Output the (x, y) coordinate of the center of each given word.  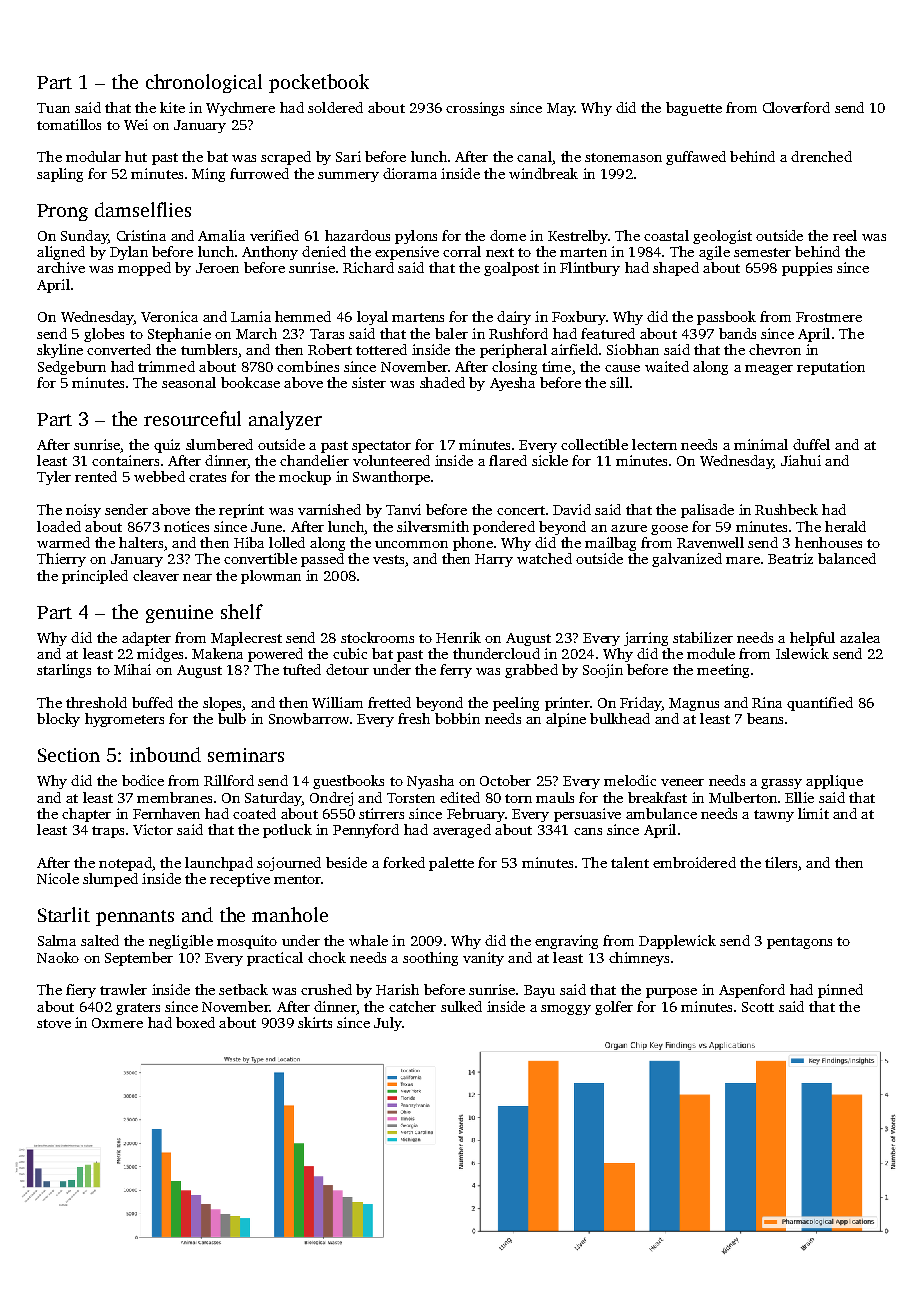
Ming (208, 175)
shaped (676, 269)
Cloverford (796, 107)
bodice (143, 780)
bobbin (457, 718)
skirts (315, 1022)
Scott (758, 1007)
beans (765, 718)
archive (61, 267)
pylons (416, 237)
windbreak (543, 173)
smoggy (566, 1010)
